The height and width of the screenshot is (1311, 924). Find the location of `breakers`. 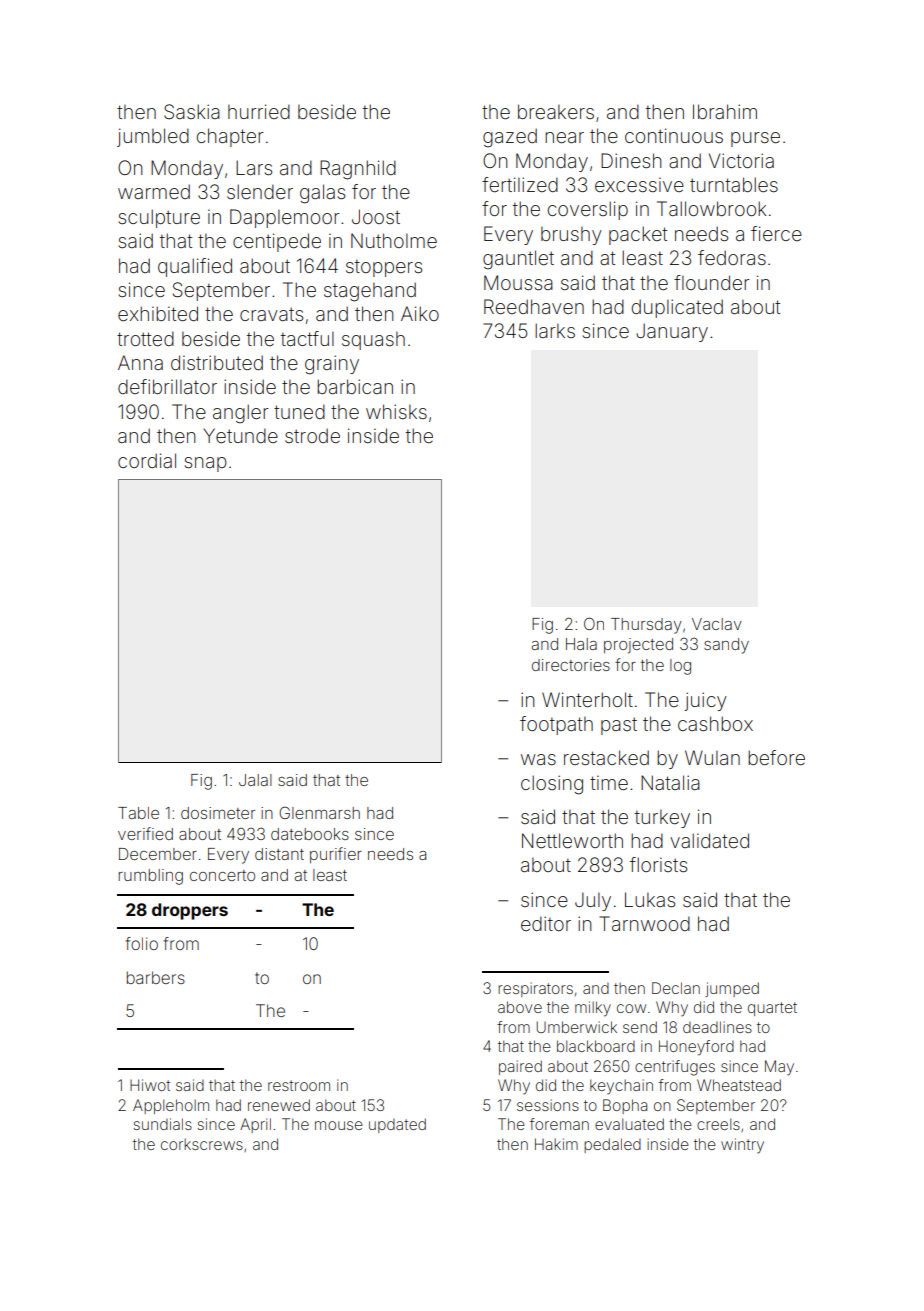

breakers is located at coordinates (556, 111).
